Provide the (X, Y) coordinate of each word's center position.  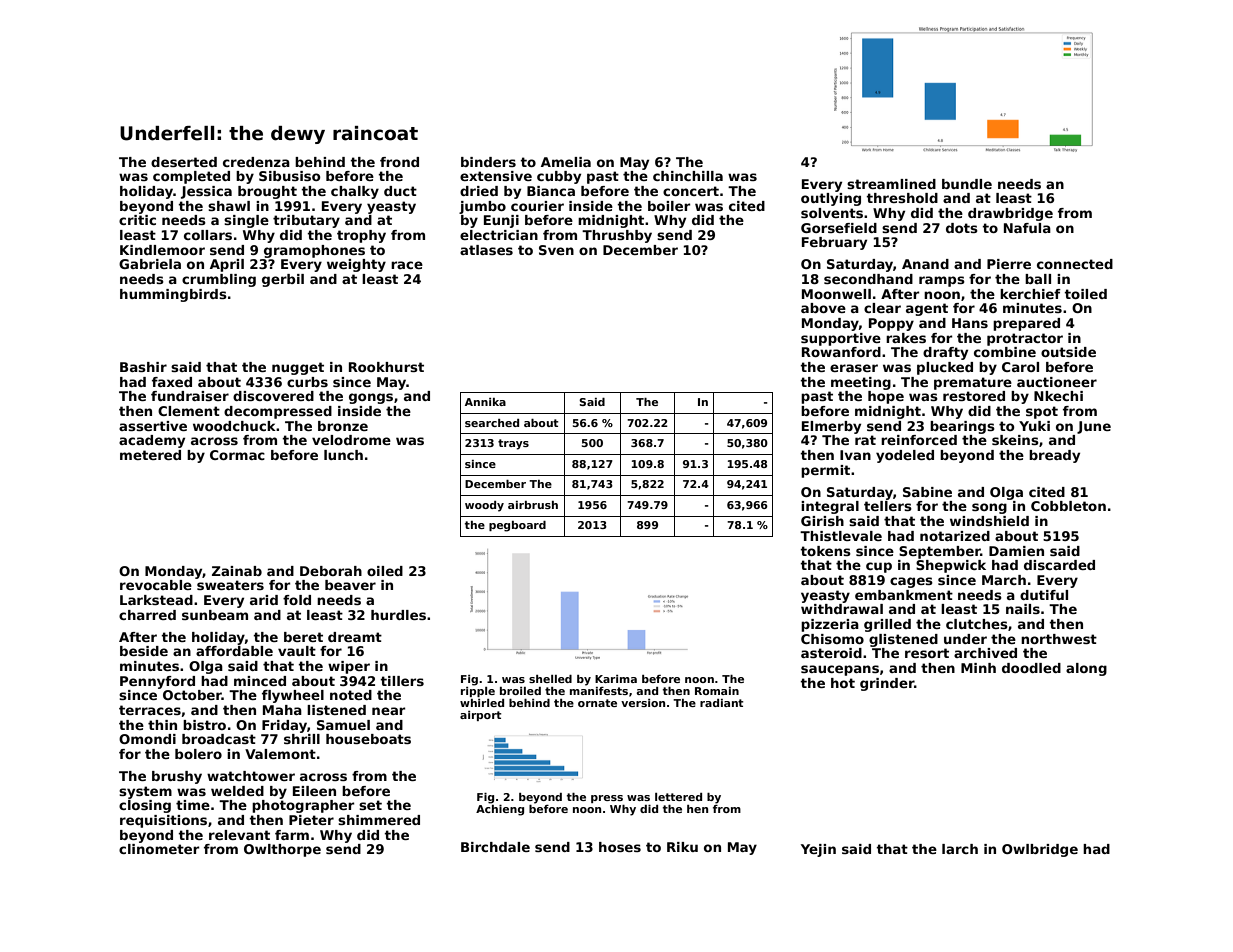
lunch (343, 455)
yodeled (905, 456)
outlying (831, 199)
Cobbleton (1068, 506)
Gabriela (150, 264)
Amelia (566, 162)
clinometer (159, 849)
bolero (198, 754)
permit (825, 471)
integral (830, 507)
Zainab (237, 571)
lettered (678, 797)
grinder (887, 684)
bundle (967, 184)
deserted (184, 162)
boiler (669, 206)
